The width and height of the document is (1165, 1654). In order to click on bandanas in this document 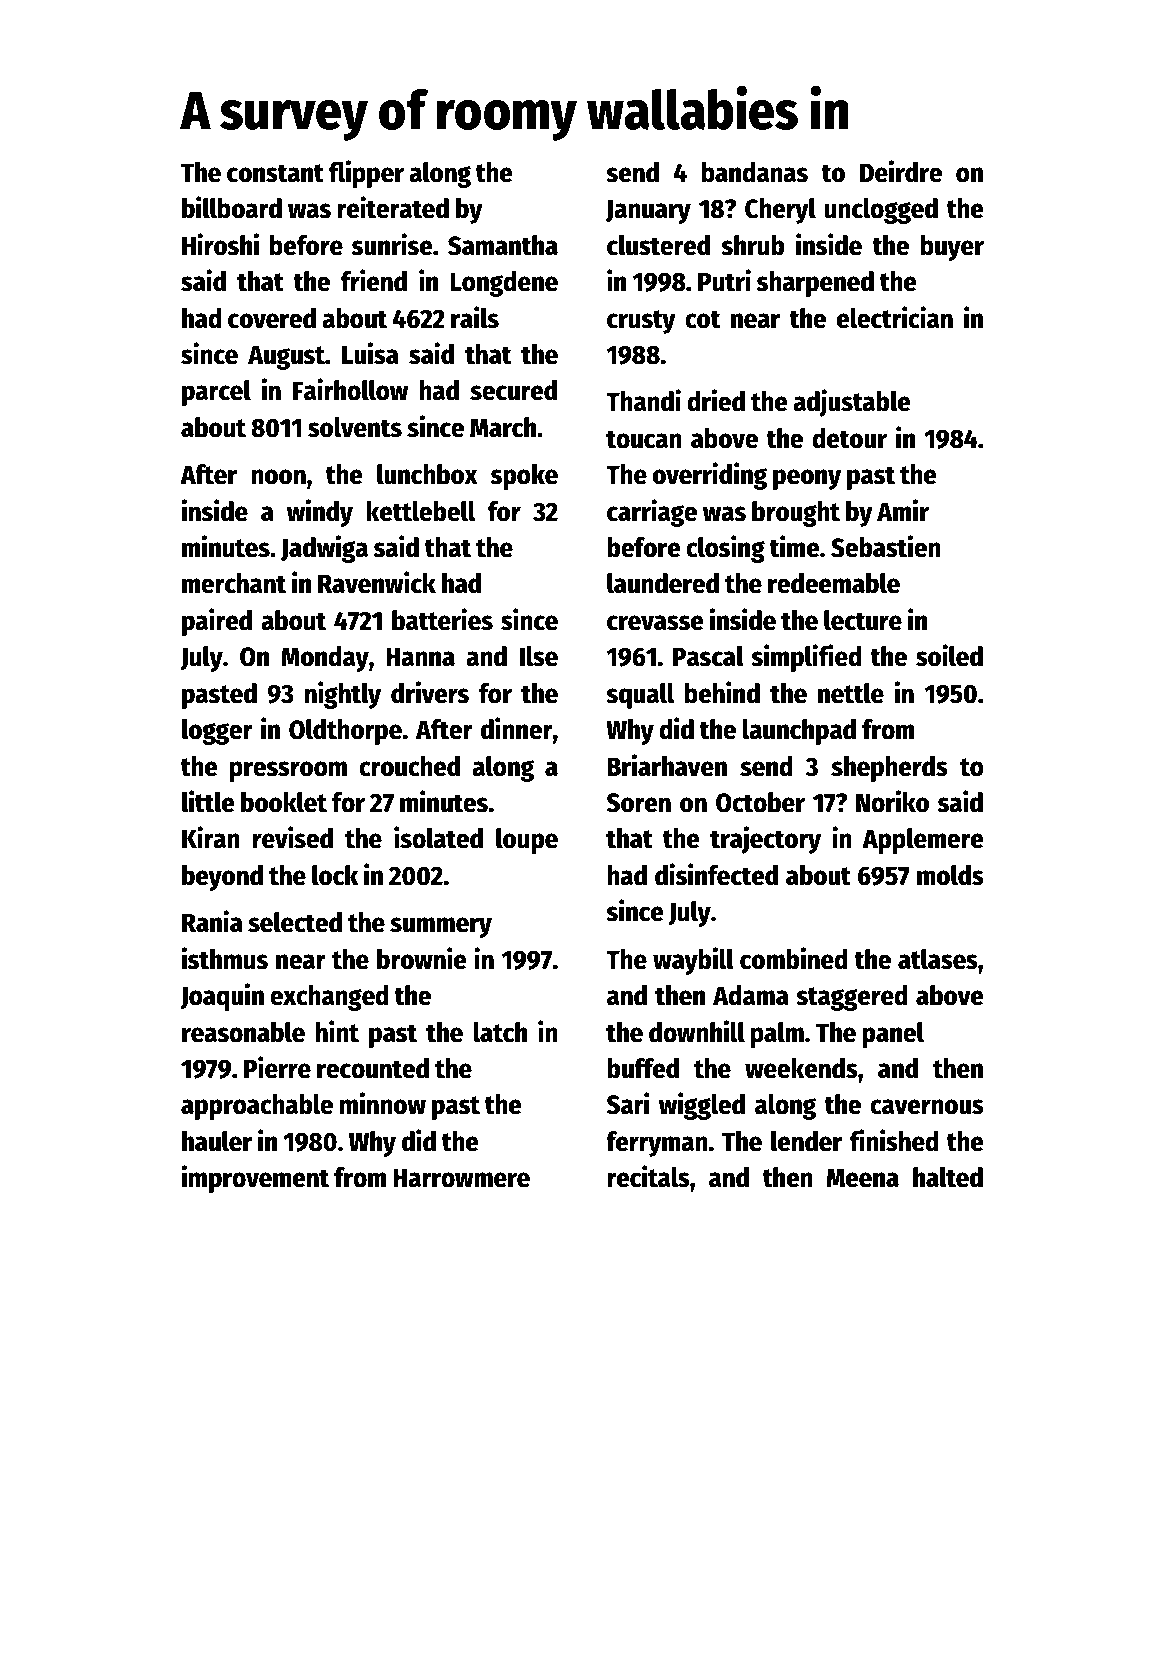, I will do `click(755, 172)`.
